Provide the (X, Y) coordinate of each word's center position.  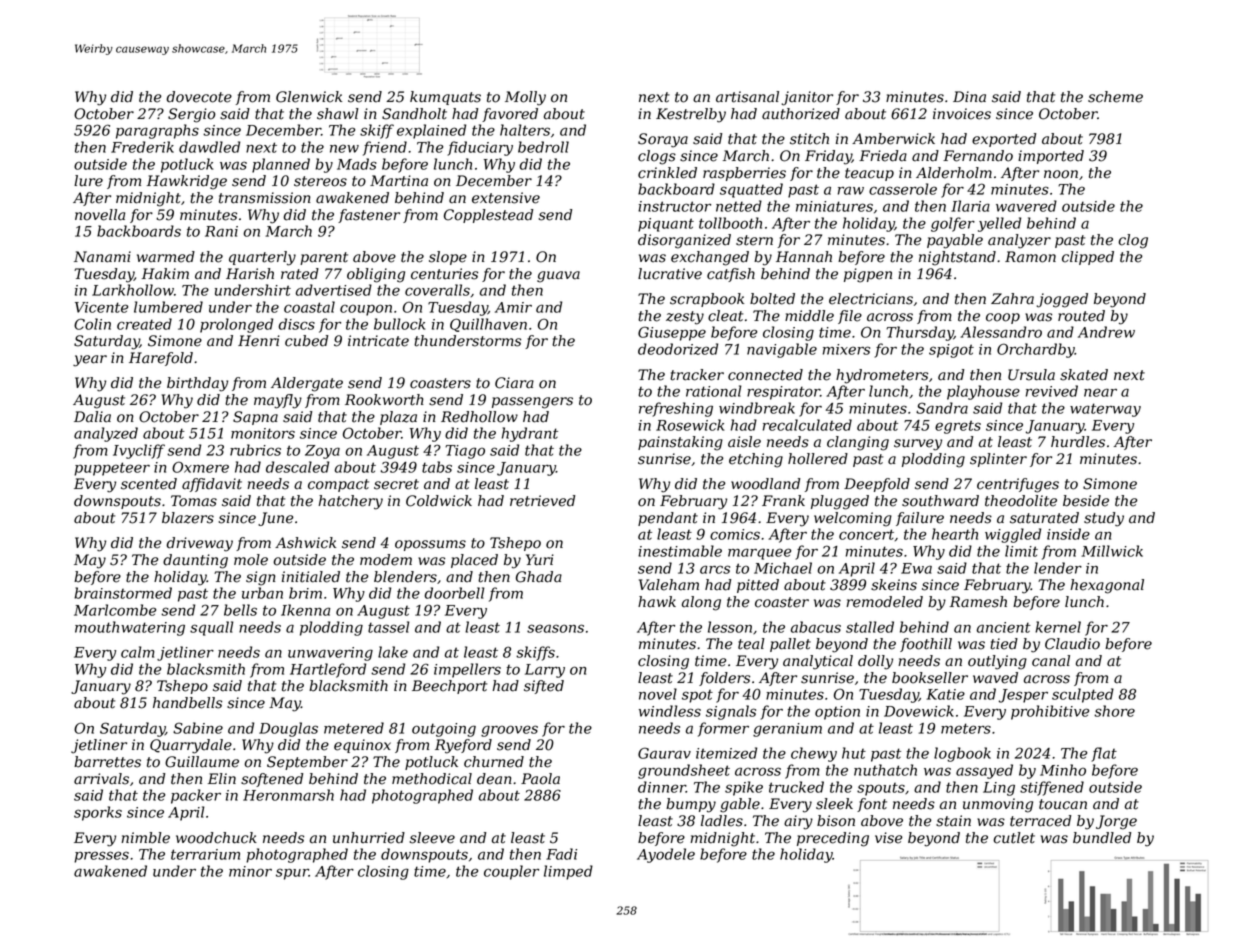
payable (955, 241)
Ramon (1030, 257)
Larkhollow (133, 290)
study (1104, 519)
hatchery (350, 502)
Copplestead (488, 216)
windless (670, 711)
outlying (997, 662)
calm (138, 652)
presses (101, 857)
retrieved (542, 501)
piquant (666, 225)
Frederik (142, 147)
